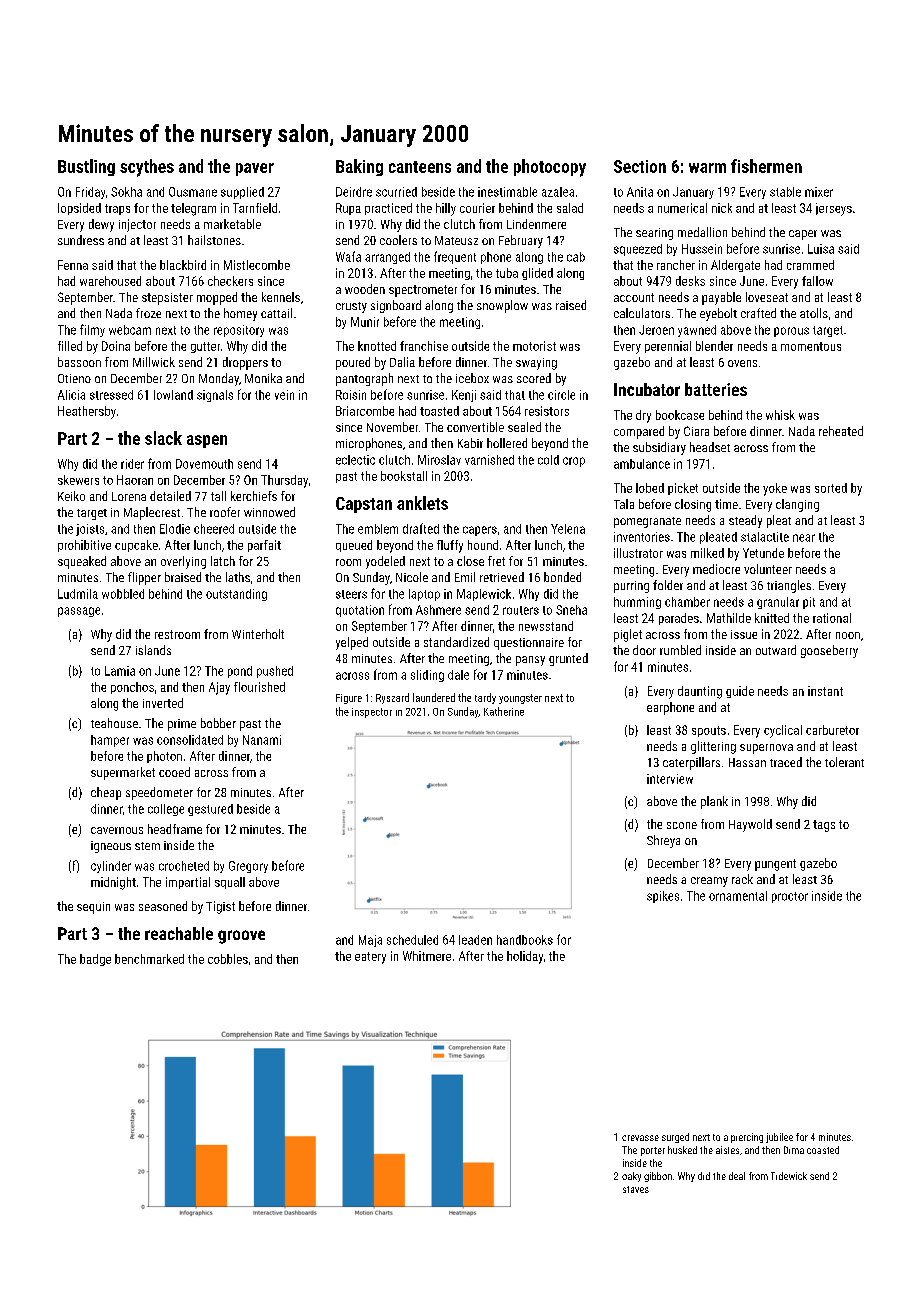 This page has height=1308, width=924. What do you see at coordinates (775, 865) in the page?
I see `pungent` at bounding box center [775, 865].
